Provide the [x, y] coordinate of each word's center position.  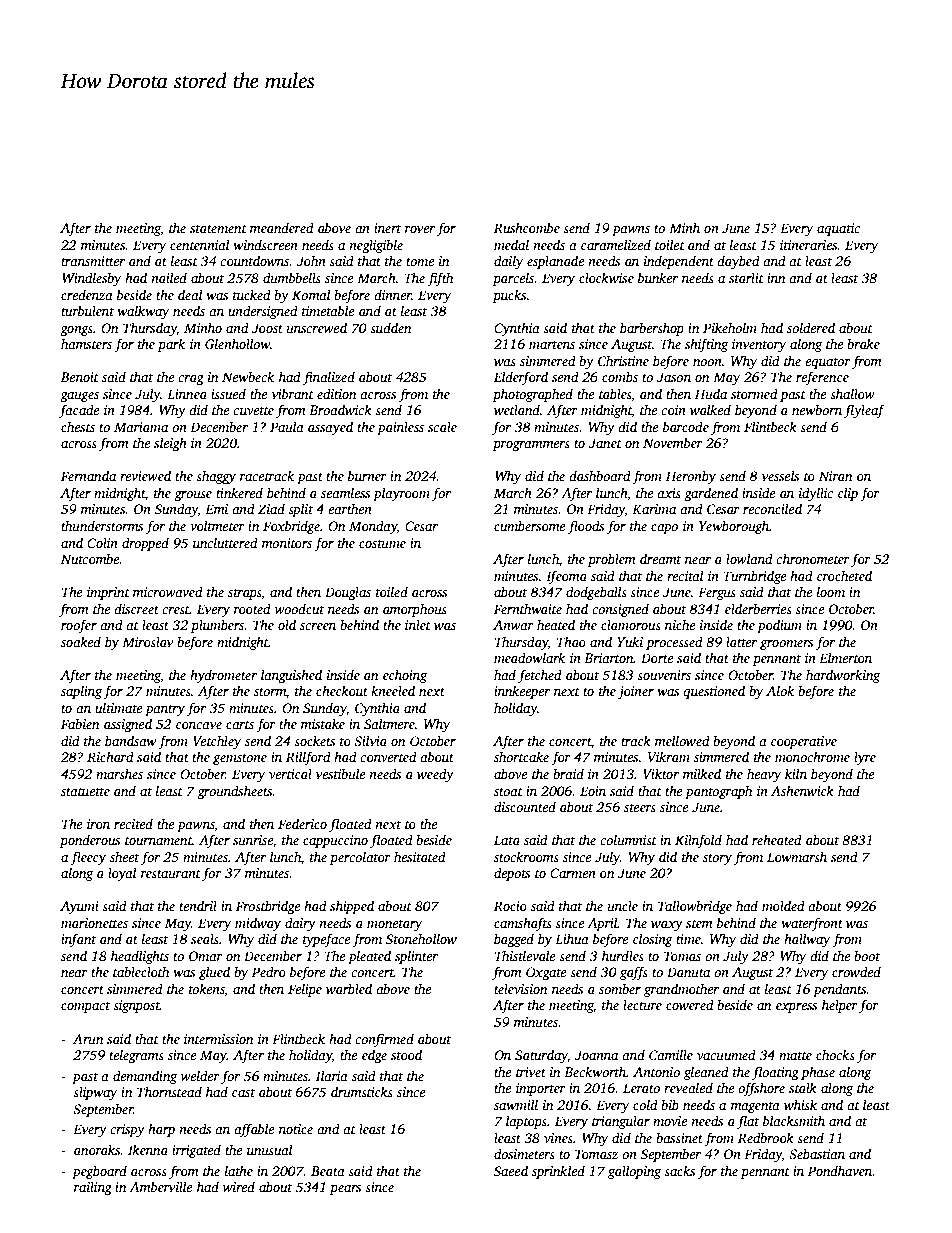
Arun [88, 1039]
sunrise [253, 840]
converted [388, 756]
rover [420, 229]
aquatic [838, 229]
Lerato [641, 1088]
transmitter [93, 261]
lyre [865, 758]
